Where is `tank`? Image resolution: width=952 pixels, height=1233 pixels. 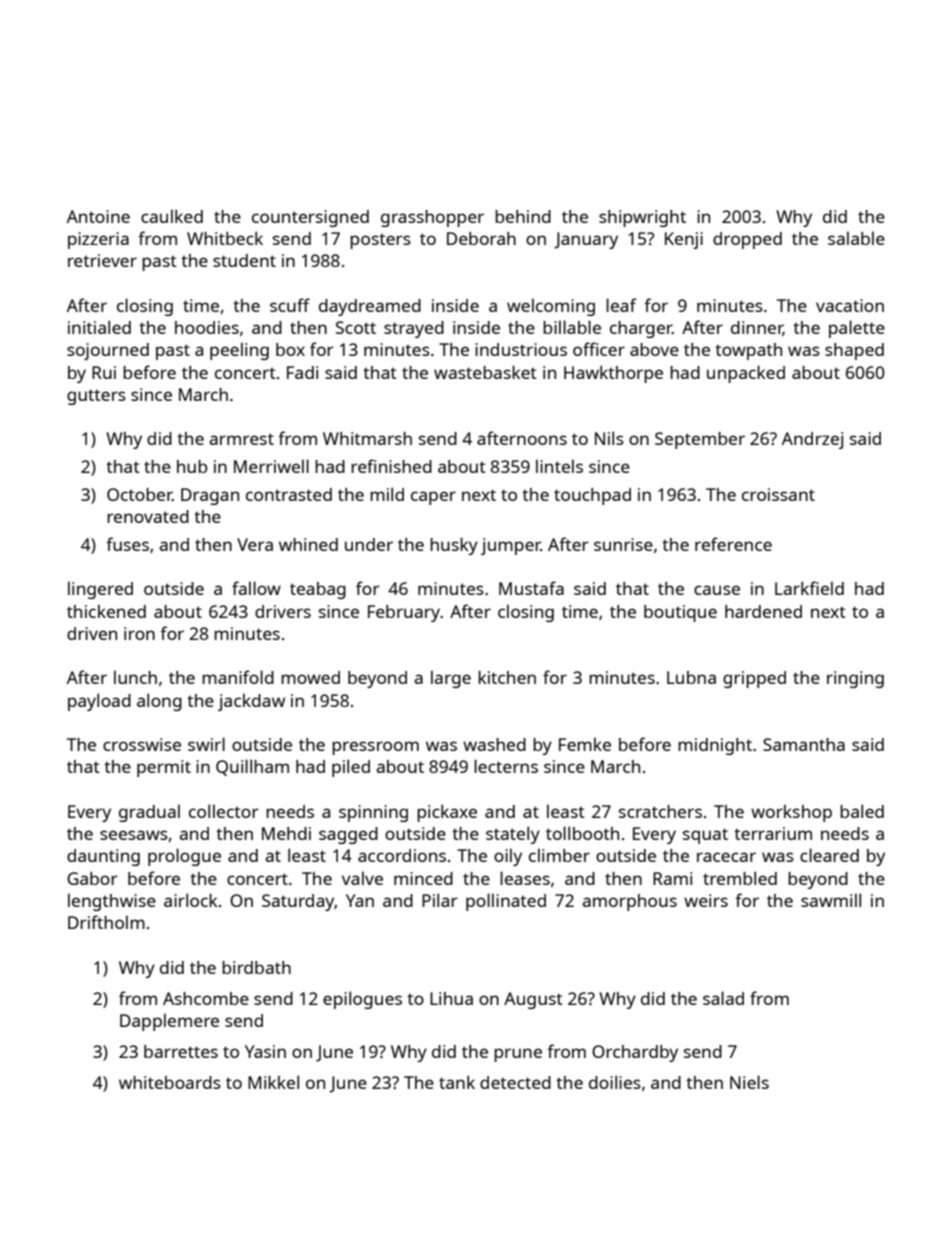 tank is located at coordinates (457, 1082).
